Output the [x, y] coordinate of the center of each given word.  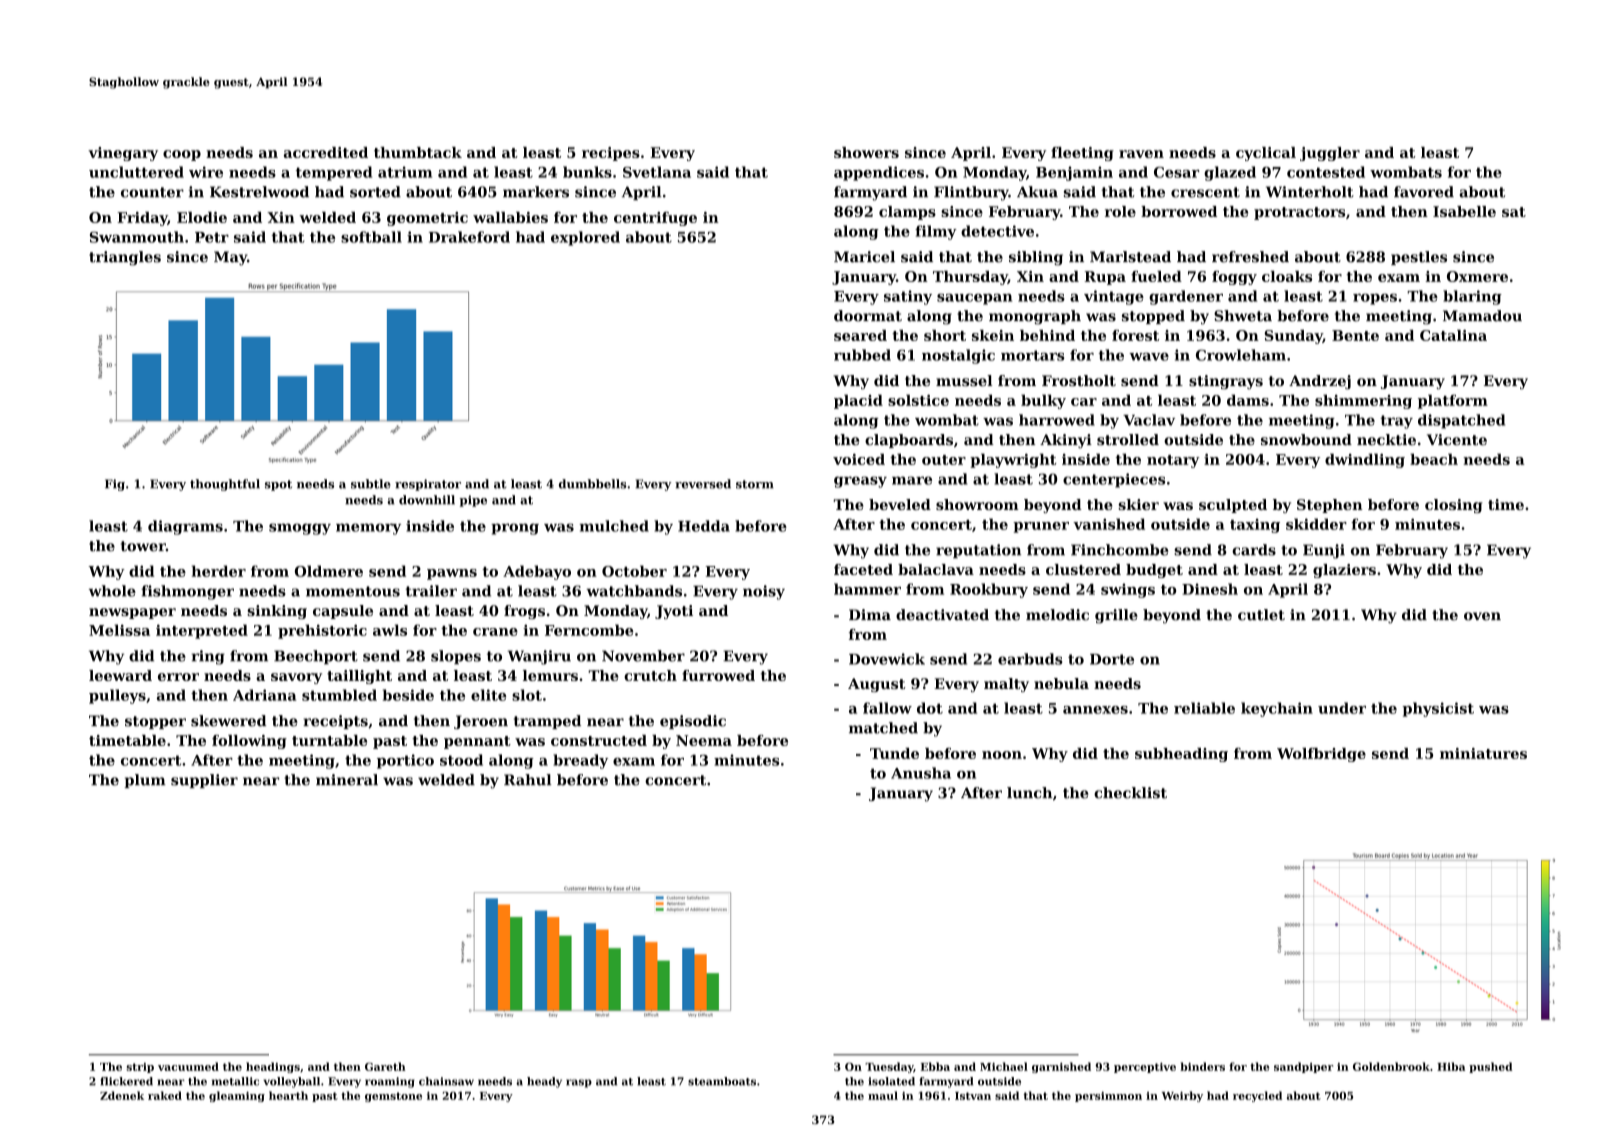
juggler [1330, 154]
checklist [1130, 793]
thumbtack [418, 152]
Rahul [527, 780]
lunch [1029, 793]
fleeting [1082, 154]
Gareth [385, 1066]
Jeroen [481, 722]
